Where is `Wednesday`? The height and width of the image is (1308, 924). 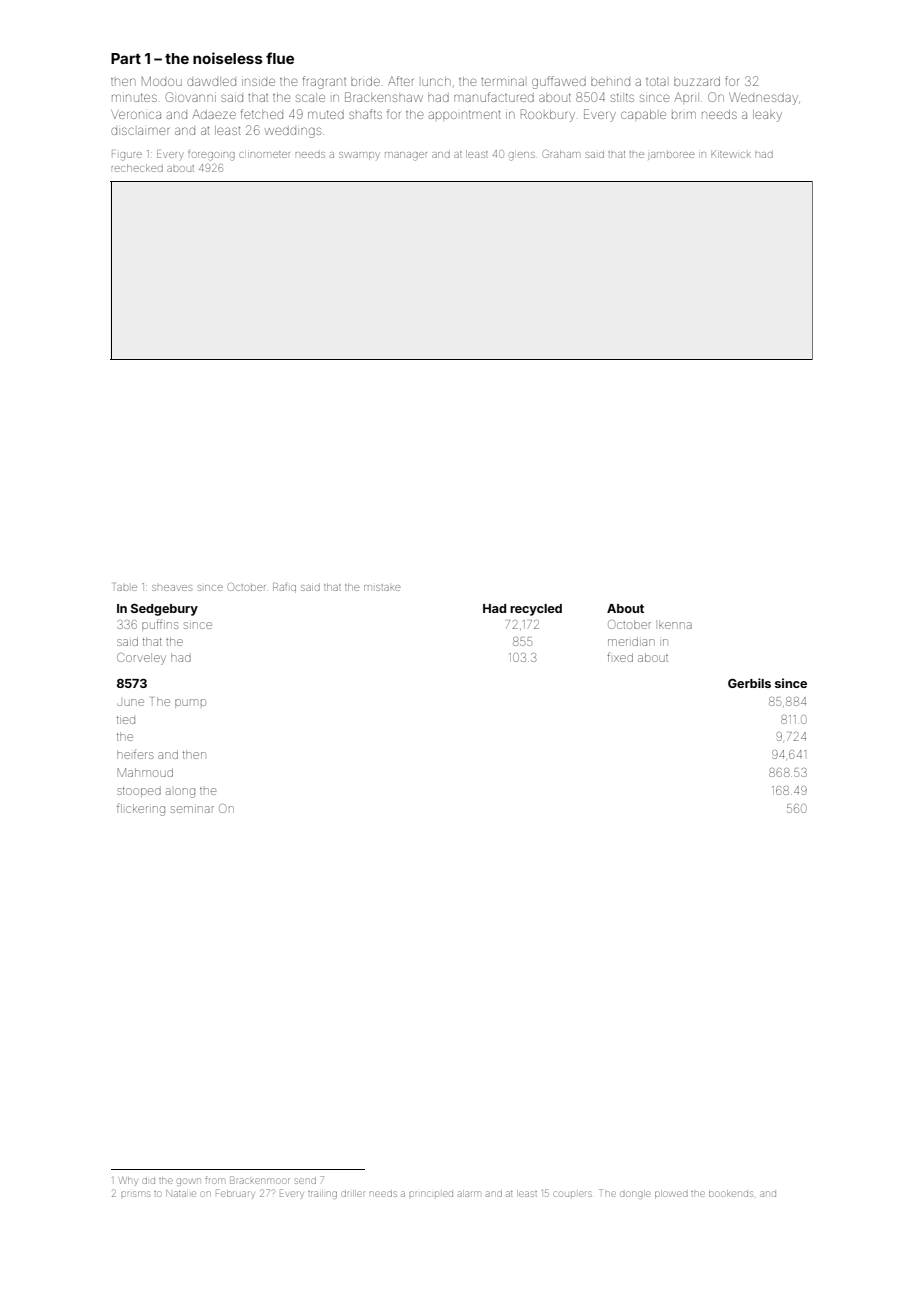 Wednesday is located at coordinates (763, 98).
